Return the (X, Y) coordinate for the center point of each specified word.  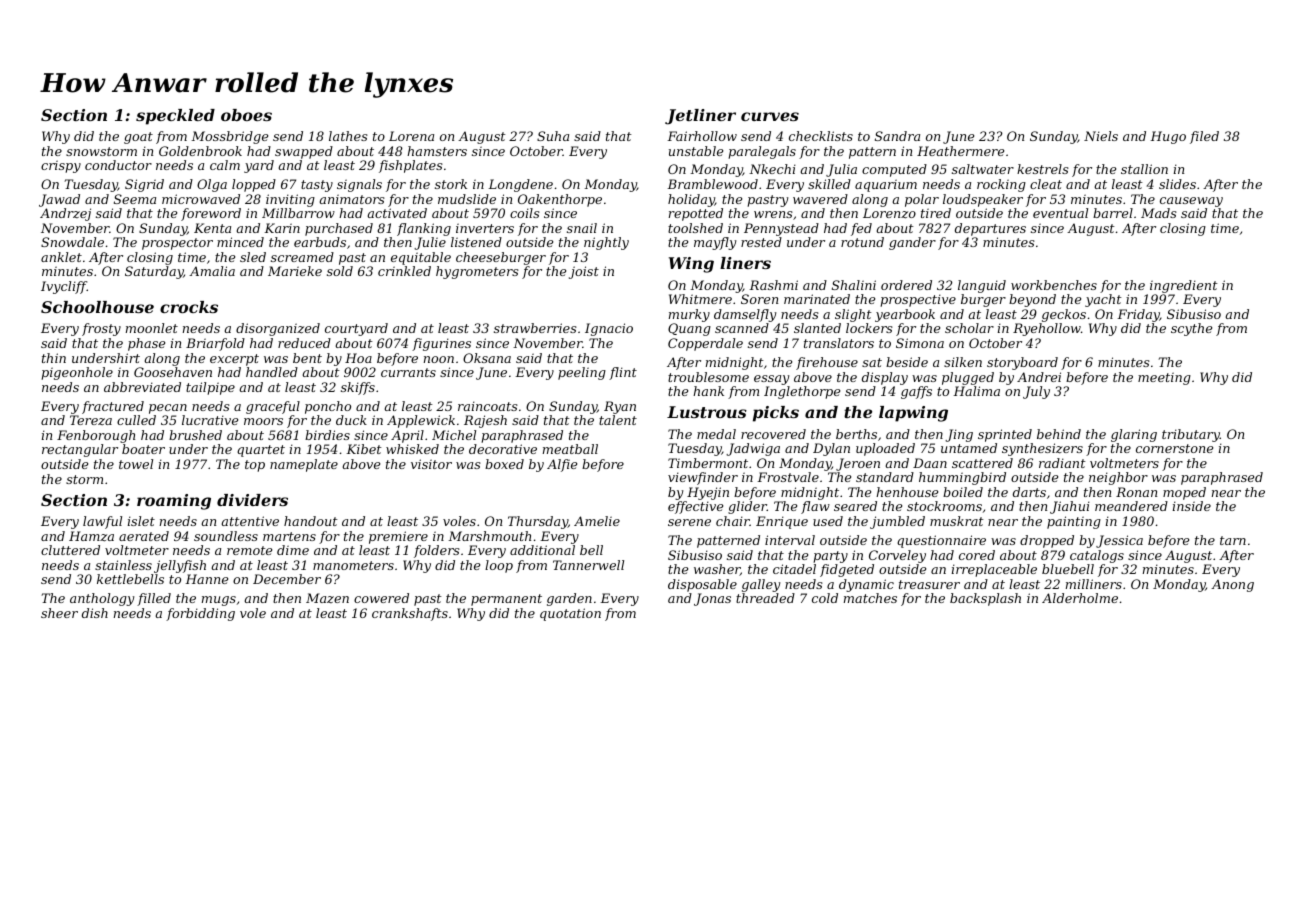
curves (770, 116)
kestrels (1043, 169)
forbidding (200, 614)
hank (708, 391)
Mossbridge (229, 137)
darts (1029, 492)
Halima (976, 391)
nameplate (304, 465)
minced (240, 242)
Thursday (538, 522)
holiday (691, 200)
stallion (1144, 169)
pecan (168, 409)
